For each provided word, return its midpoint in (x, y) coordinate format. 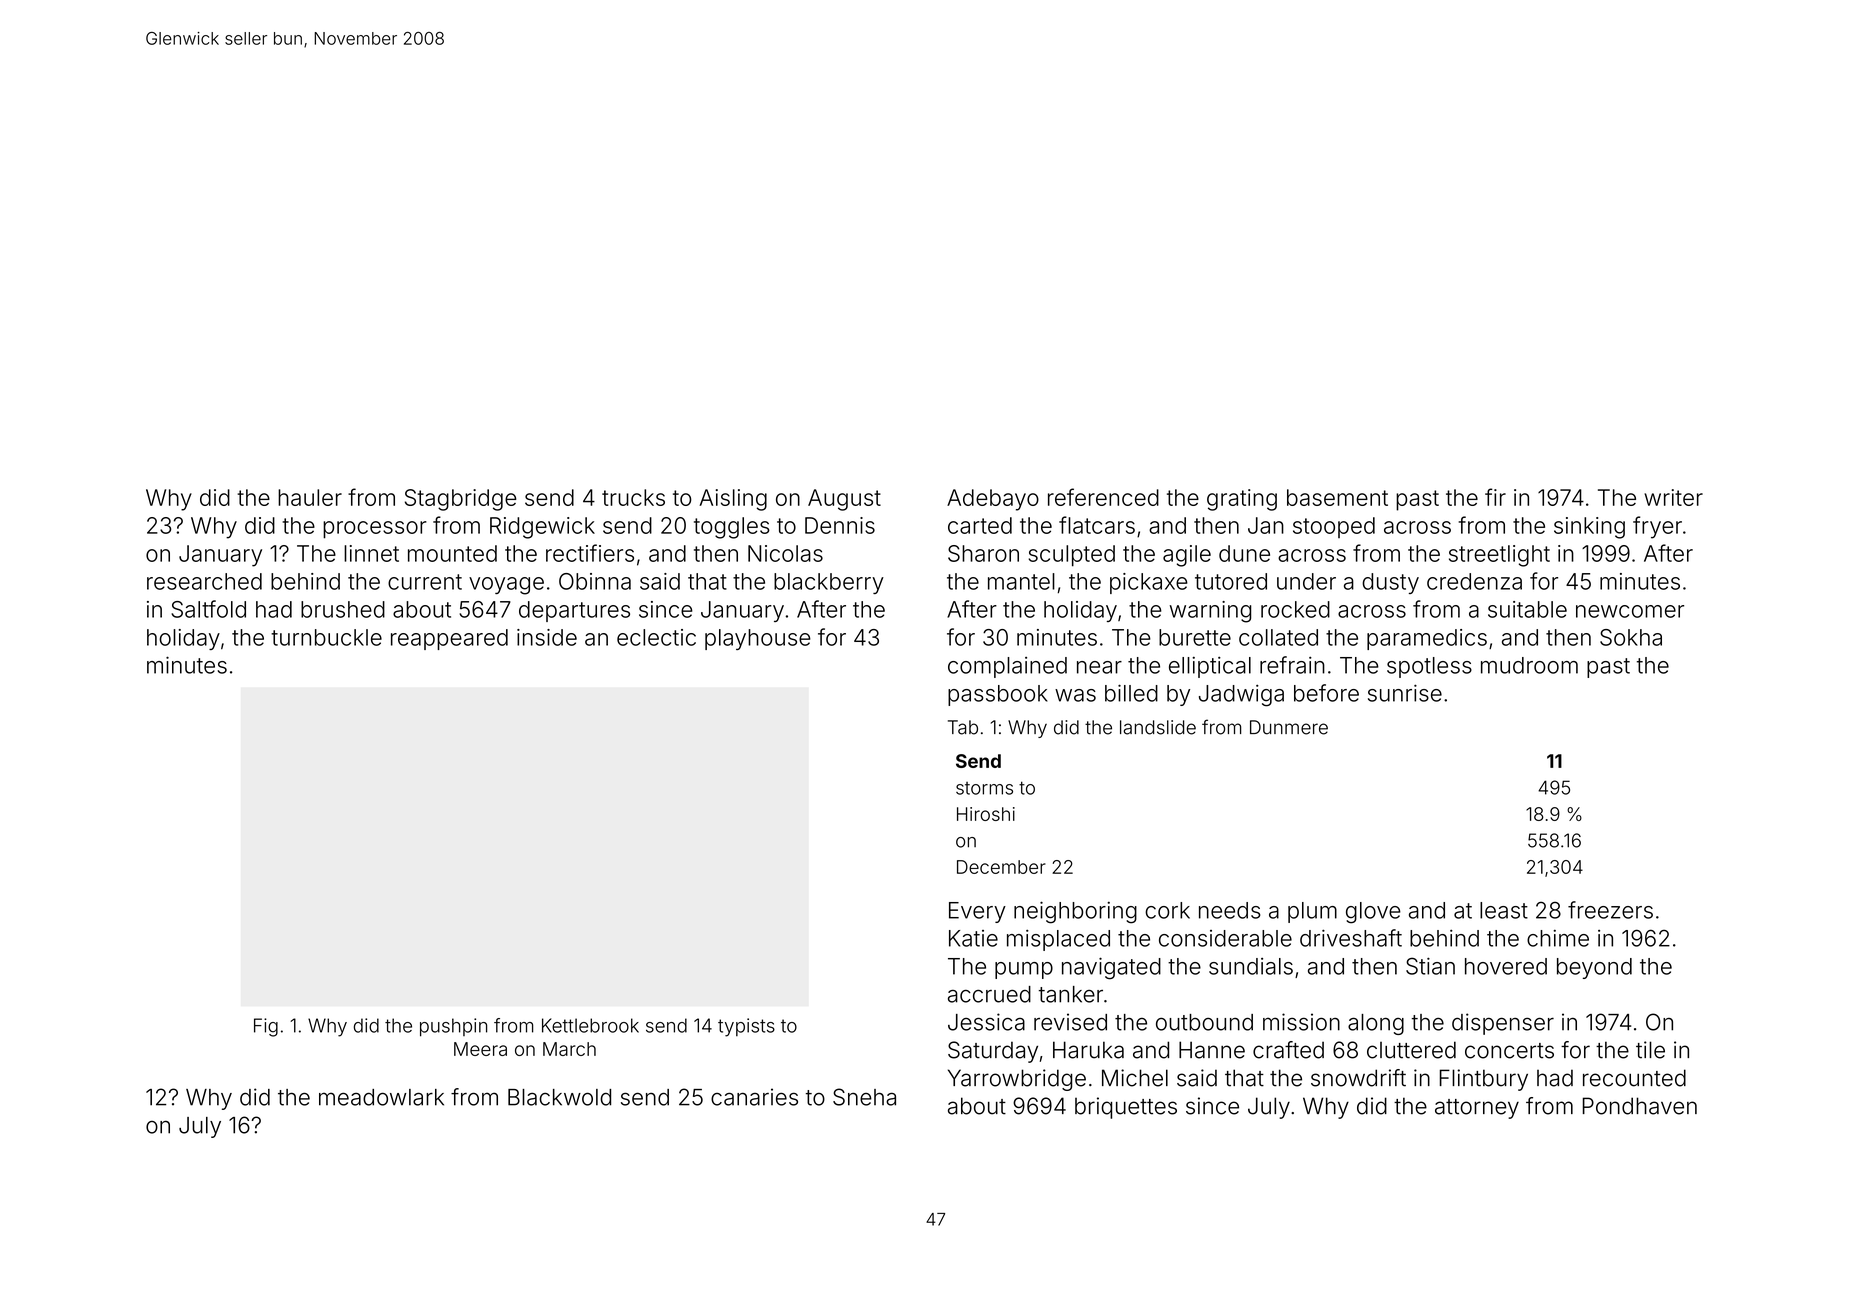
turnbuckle (326, 637)
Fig (266, 1027)
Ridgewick (542, 528)
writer (1673, 497)
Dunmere (1289, 727)
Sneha (864, 1097)
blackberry (829, 583)
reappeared (449, 639)
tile (1650, 1050)
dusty (1390, 583)
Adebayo (993, 500)
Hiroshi (986, 814)
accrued (989, 994)
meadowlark (381, 1097)
